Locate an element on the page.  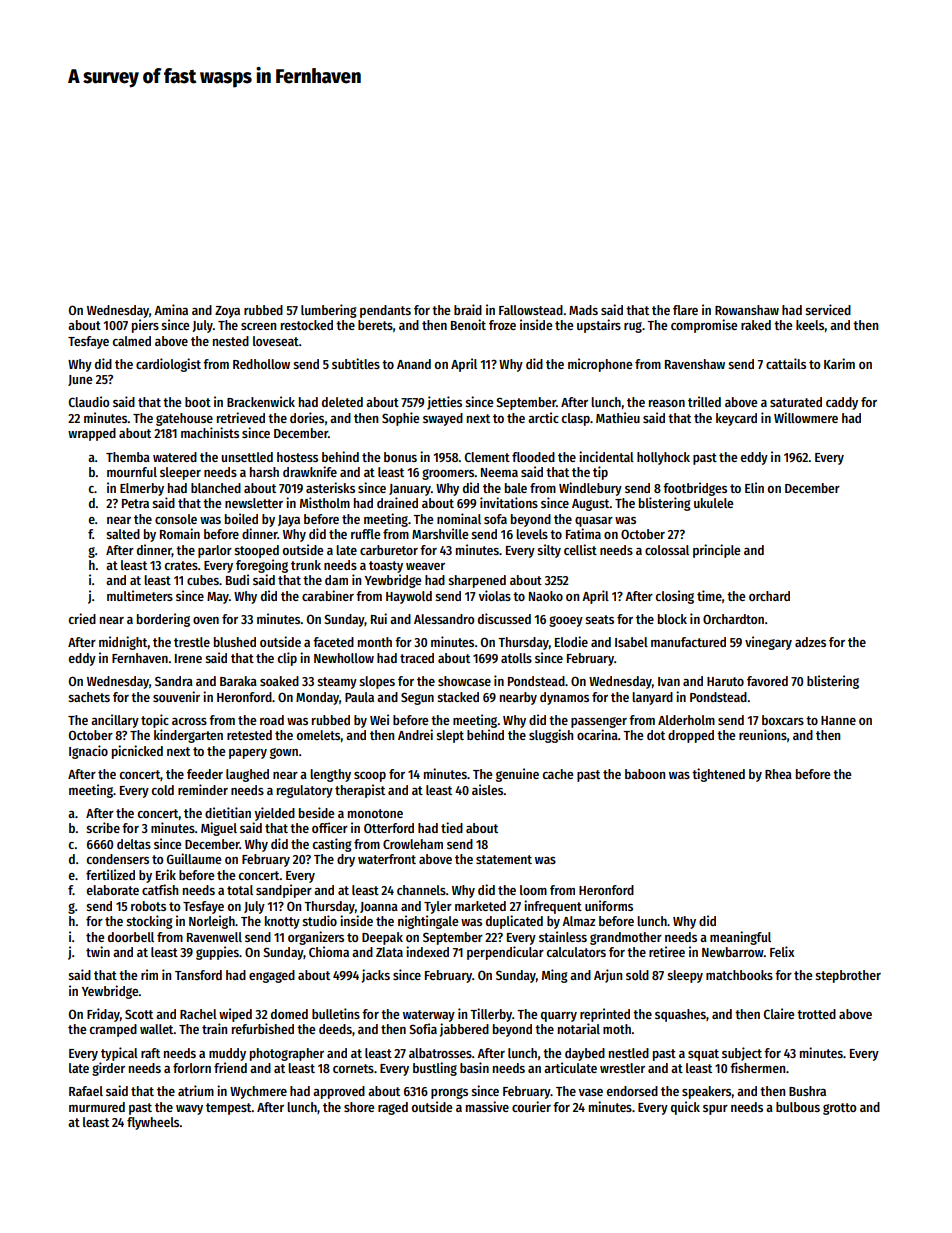
bulletins is located at coordinates (336, 1013).
